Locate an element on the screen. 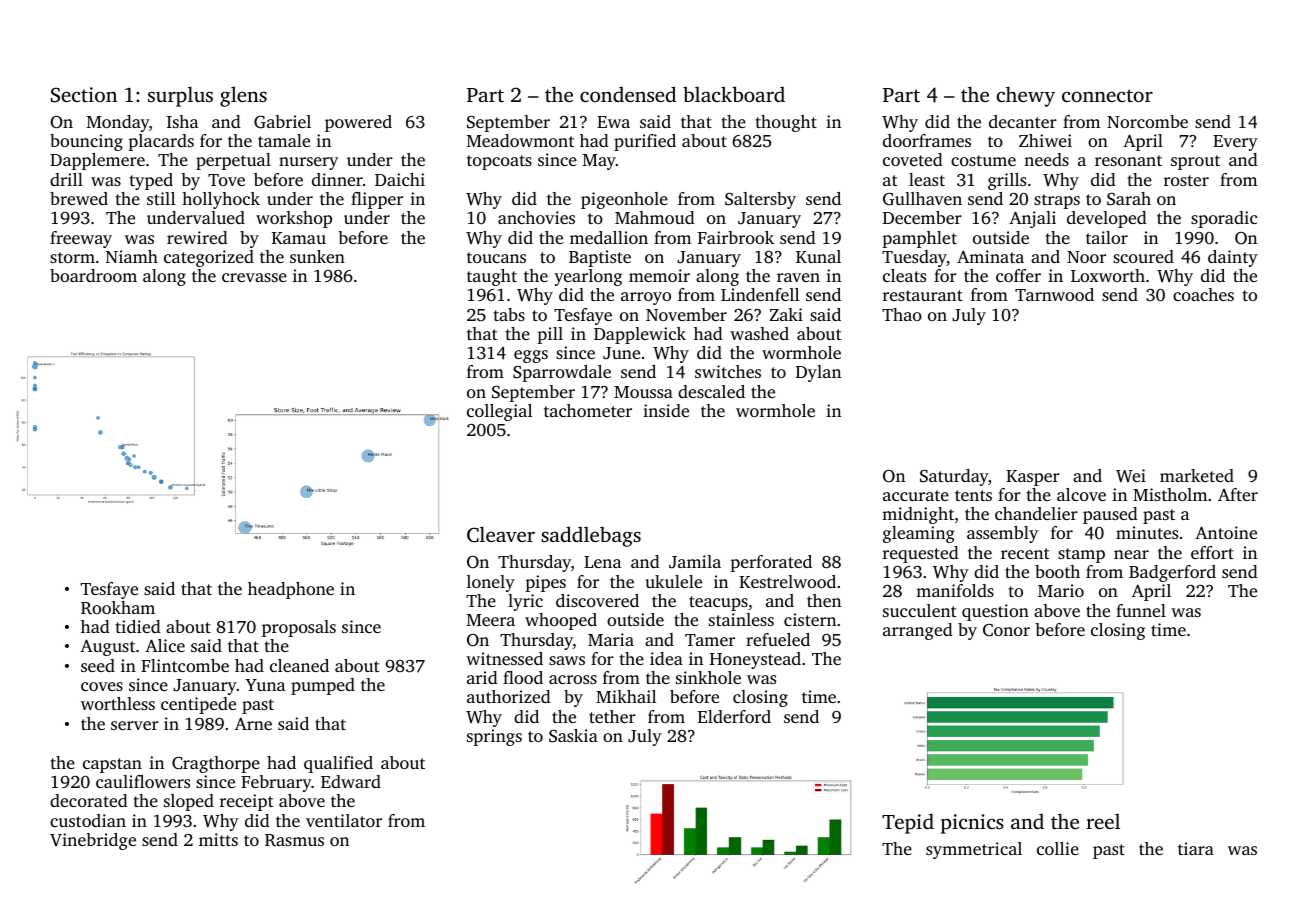  Tarnwood is located at coordinates (1054, 294).
